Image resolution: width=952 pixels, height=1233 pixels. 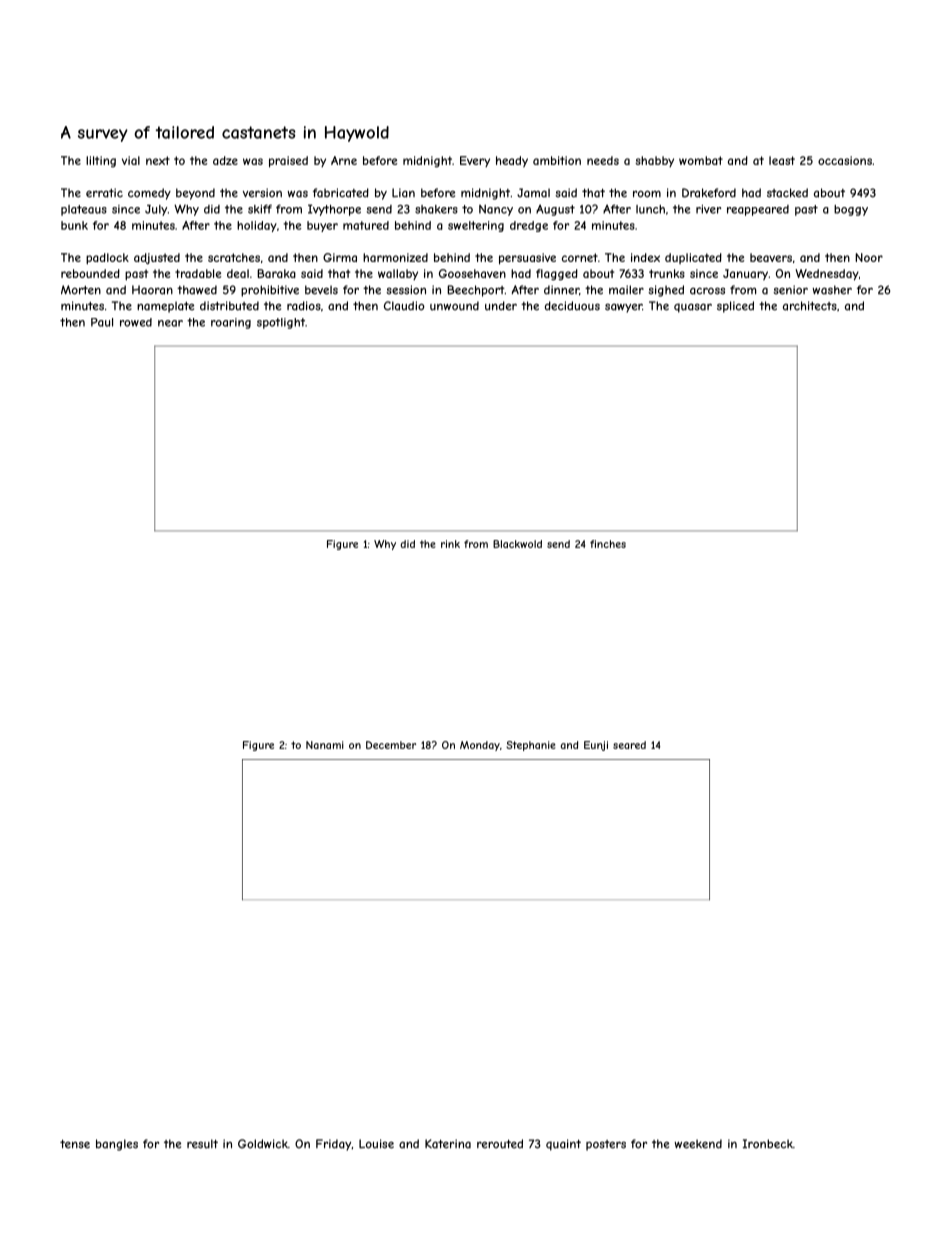 What do you see at coordinates (531, 746) in the screenshot?
I see `Stephanie` at bounding box center [531, 746].
